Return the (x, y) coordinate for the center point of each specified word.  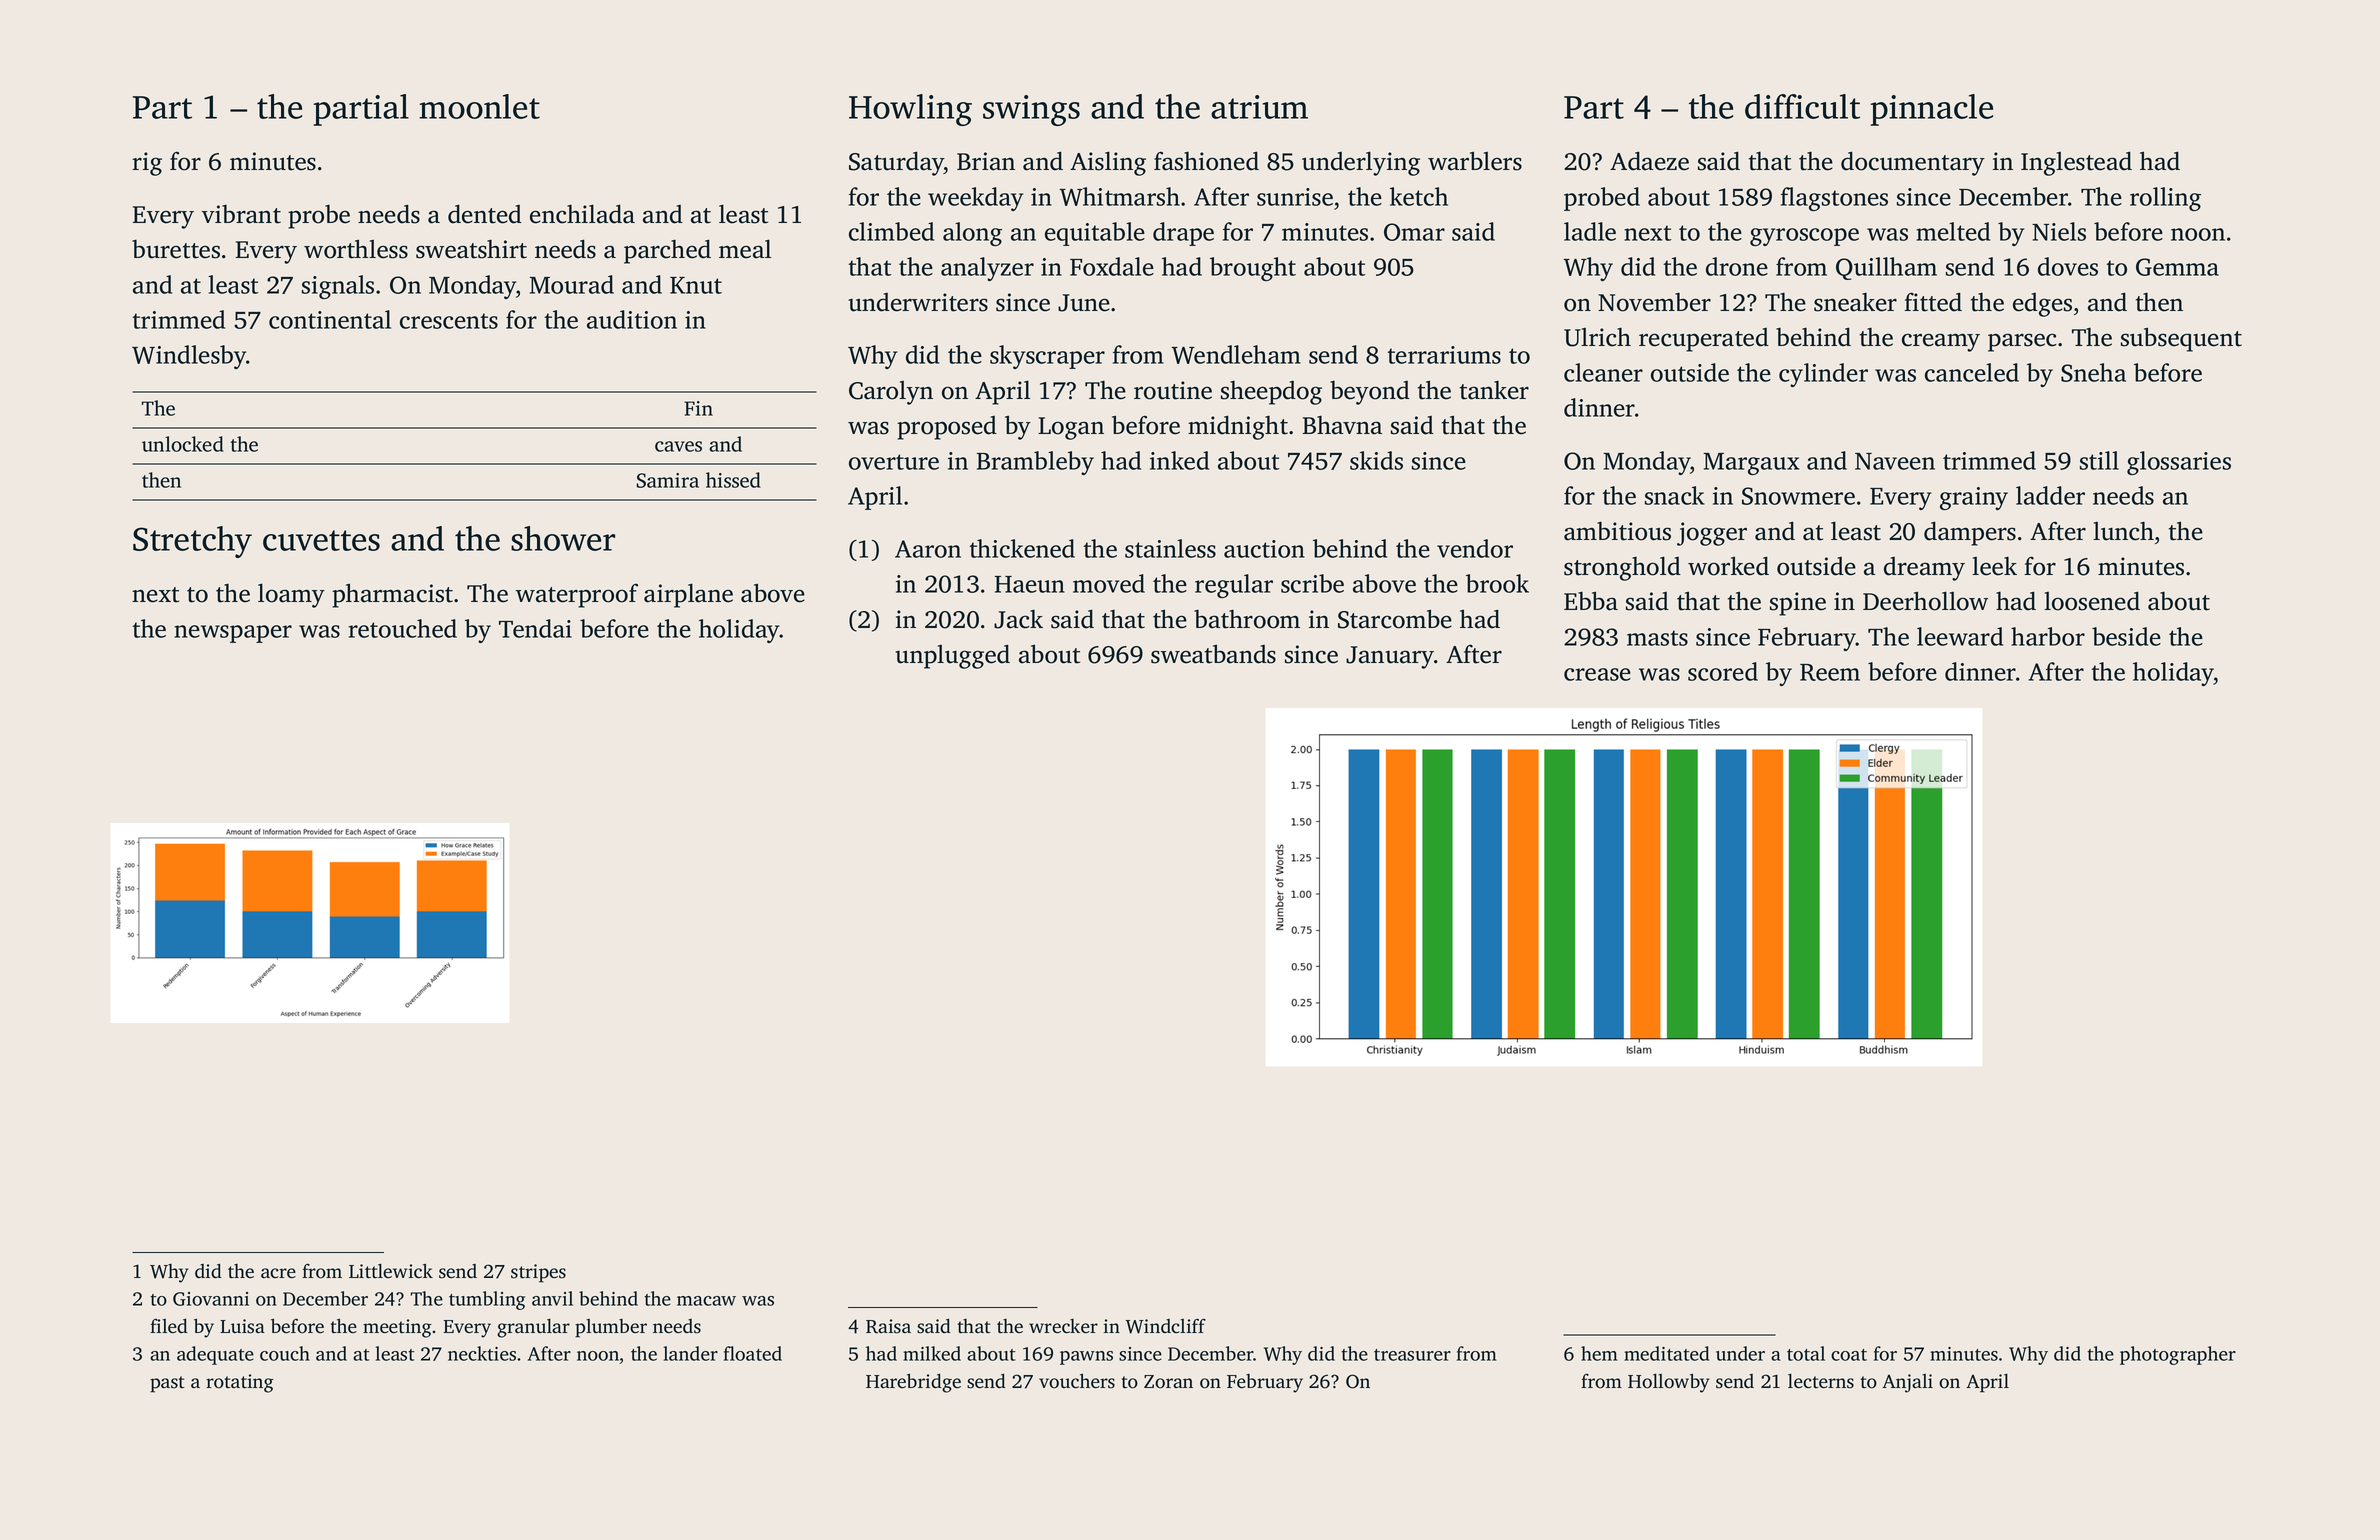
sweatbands (1213, 654)
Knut (696, 285)
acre (278, 1273)
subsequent (2181, 339)
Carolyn (891, 393)
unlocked (183, 444)
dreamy (1924, 569)
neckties (482, 1353)
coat (1849, 1355)
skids (1376, 460)
